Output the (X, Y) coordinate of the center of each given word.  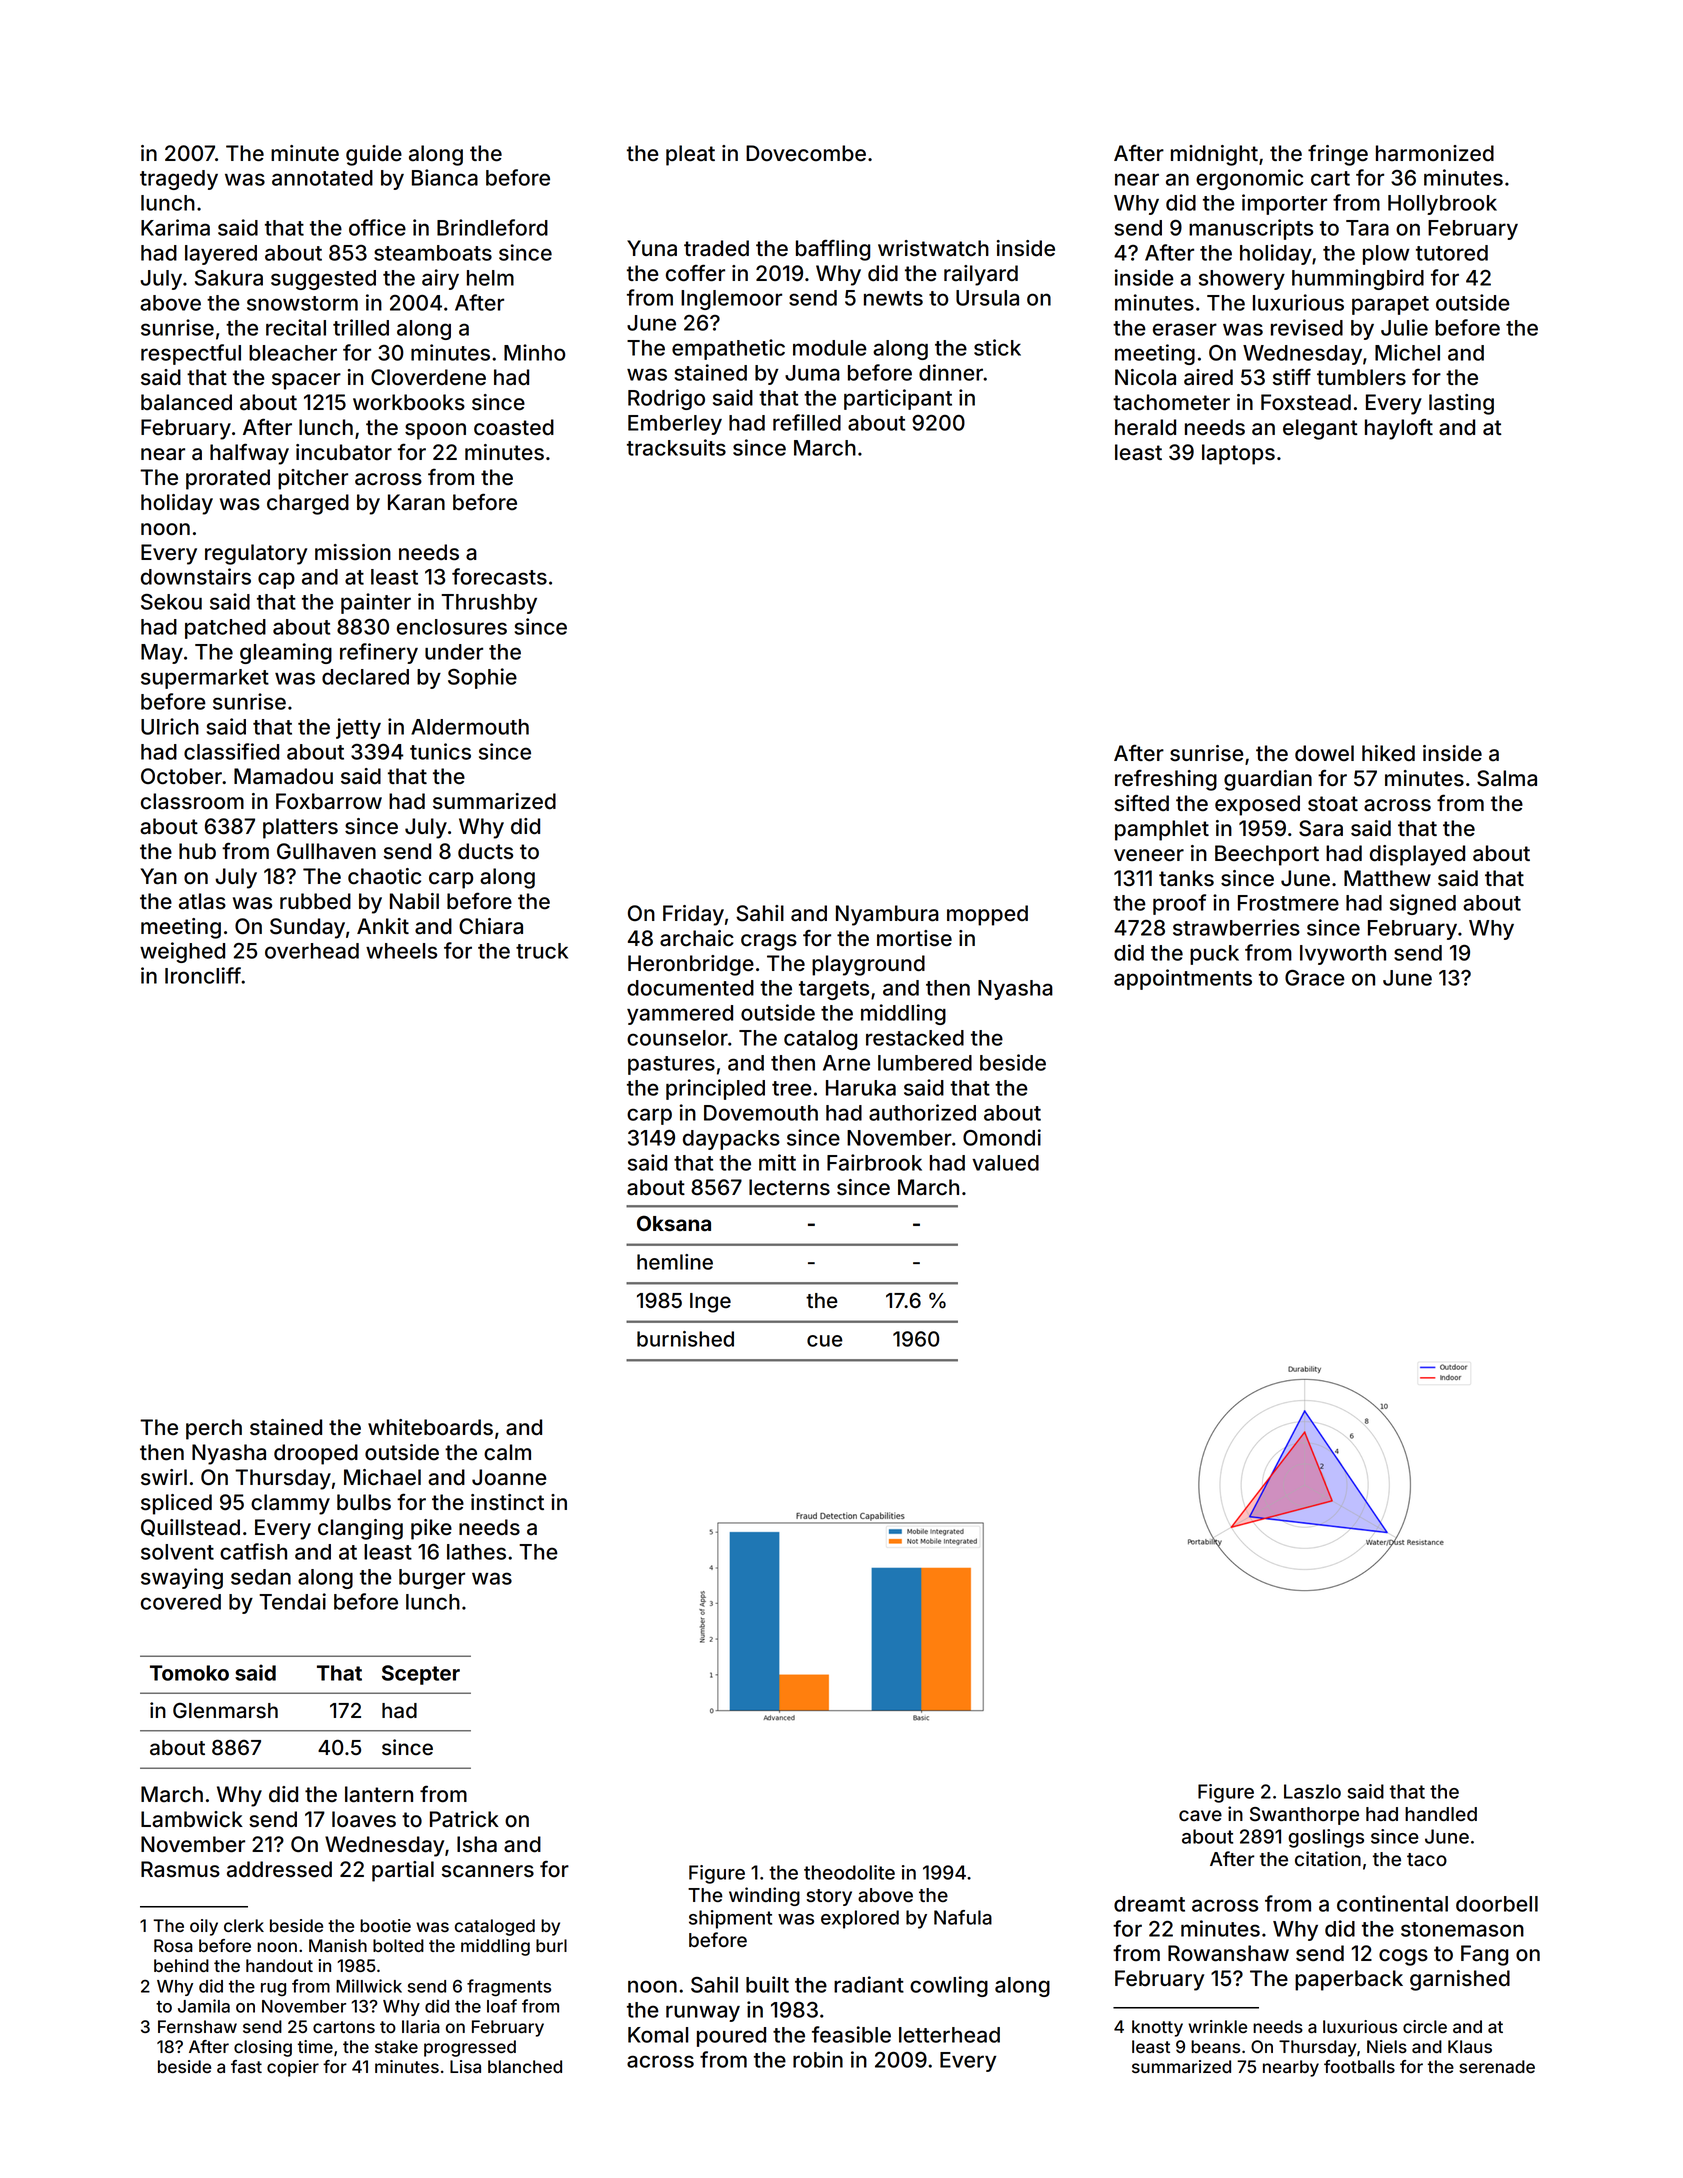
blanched (525, 2066)
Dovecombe (806, 153)
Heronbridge (691, 965)
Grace (1315, 978)
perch (214, 1429)
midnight (1214, 155)
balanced (186, 402)
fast (246, 2066)
